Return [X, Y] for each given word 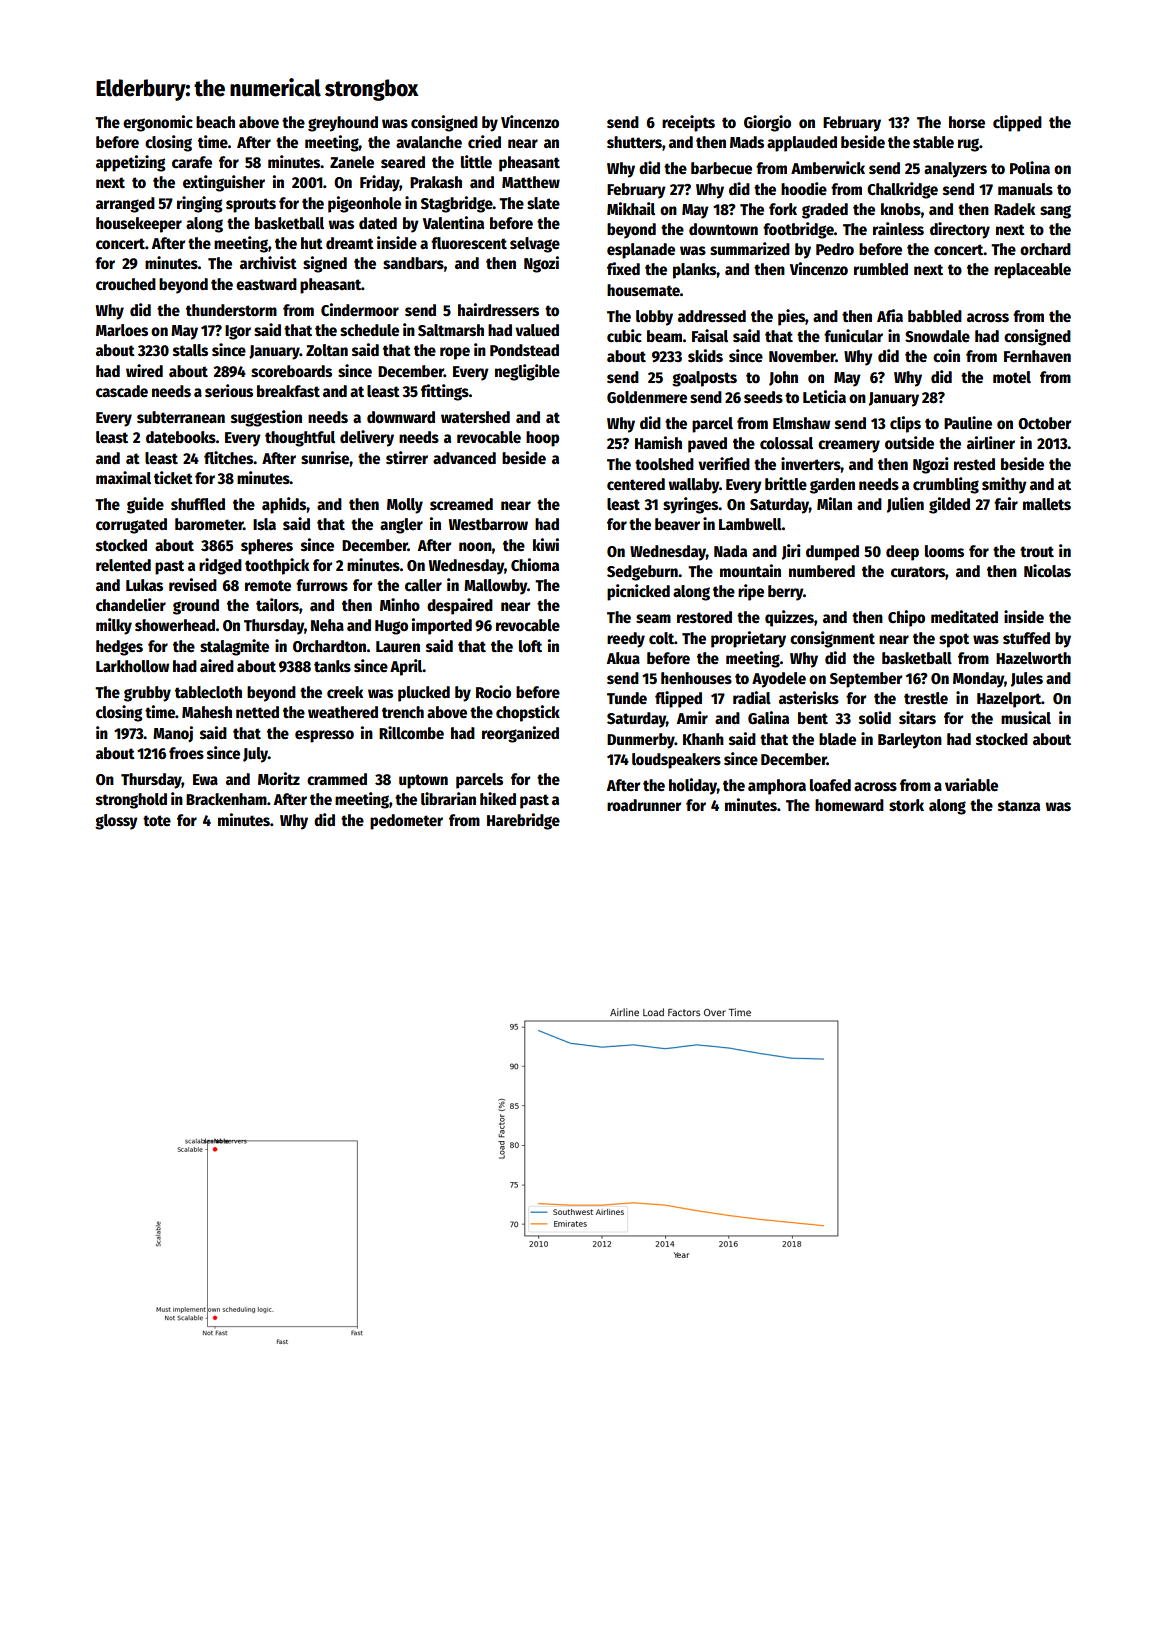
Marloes [122, 330]
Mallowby [495, 587]
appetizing [131, 163]
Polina [1030, 168]
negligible [527, 372]
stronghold [131, 801]
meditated [964, 617]
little [476, 162]
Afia [890, 315]
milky [114, 626]
